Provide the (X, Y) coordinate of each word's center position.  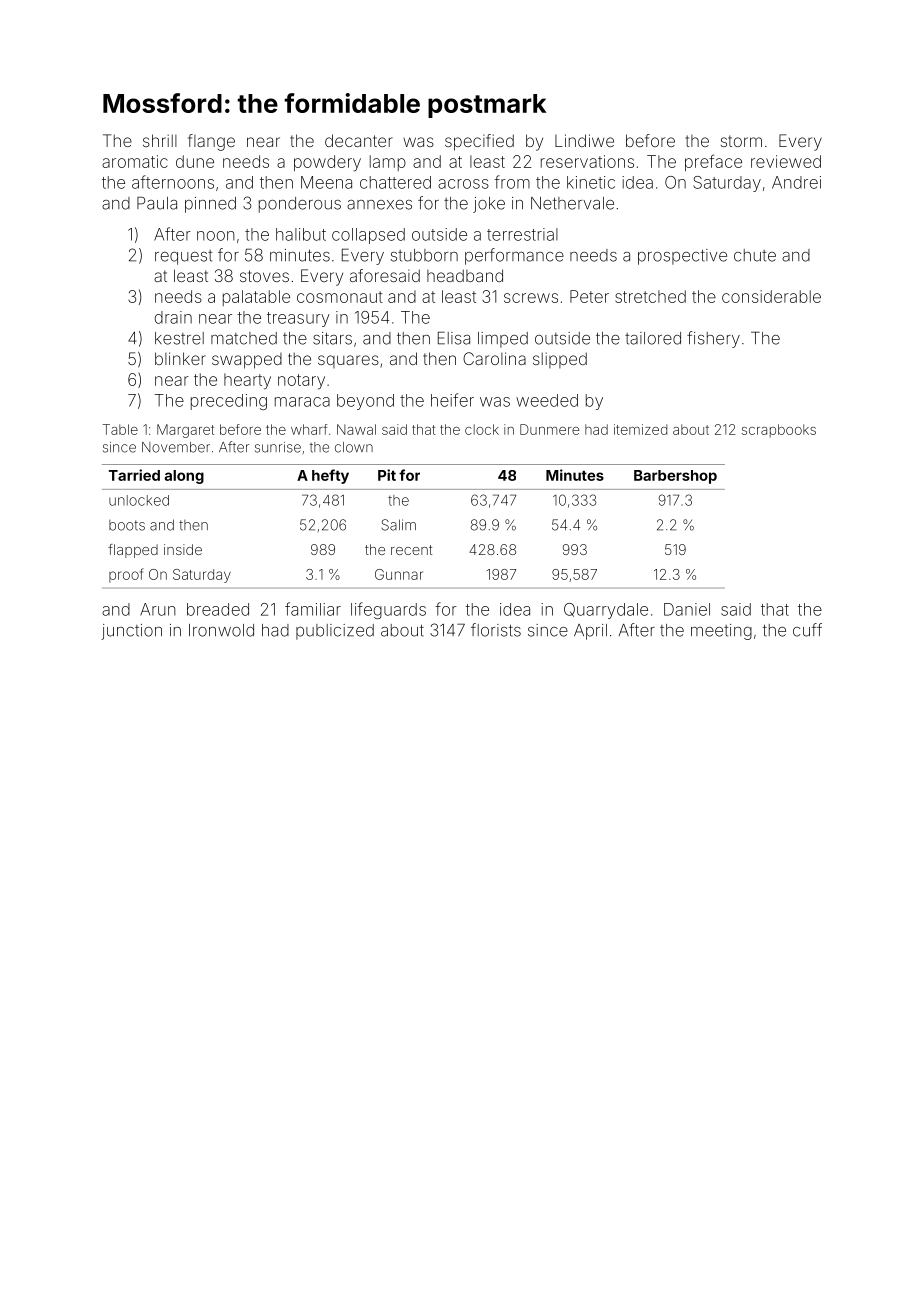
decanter (359, 140)
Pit (387, 475)
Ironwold (221, 630)
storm (741, 141)
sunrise (278, 447)
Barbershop (675, 477)
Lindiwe (584, 140)
